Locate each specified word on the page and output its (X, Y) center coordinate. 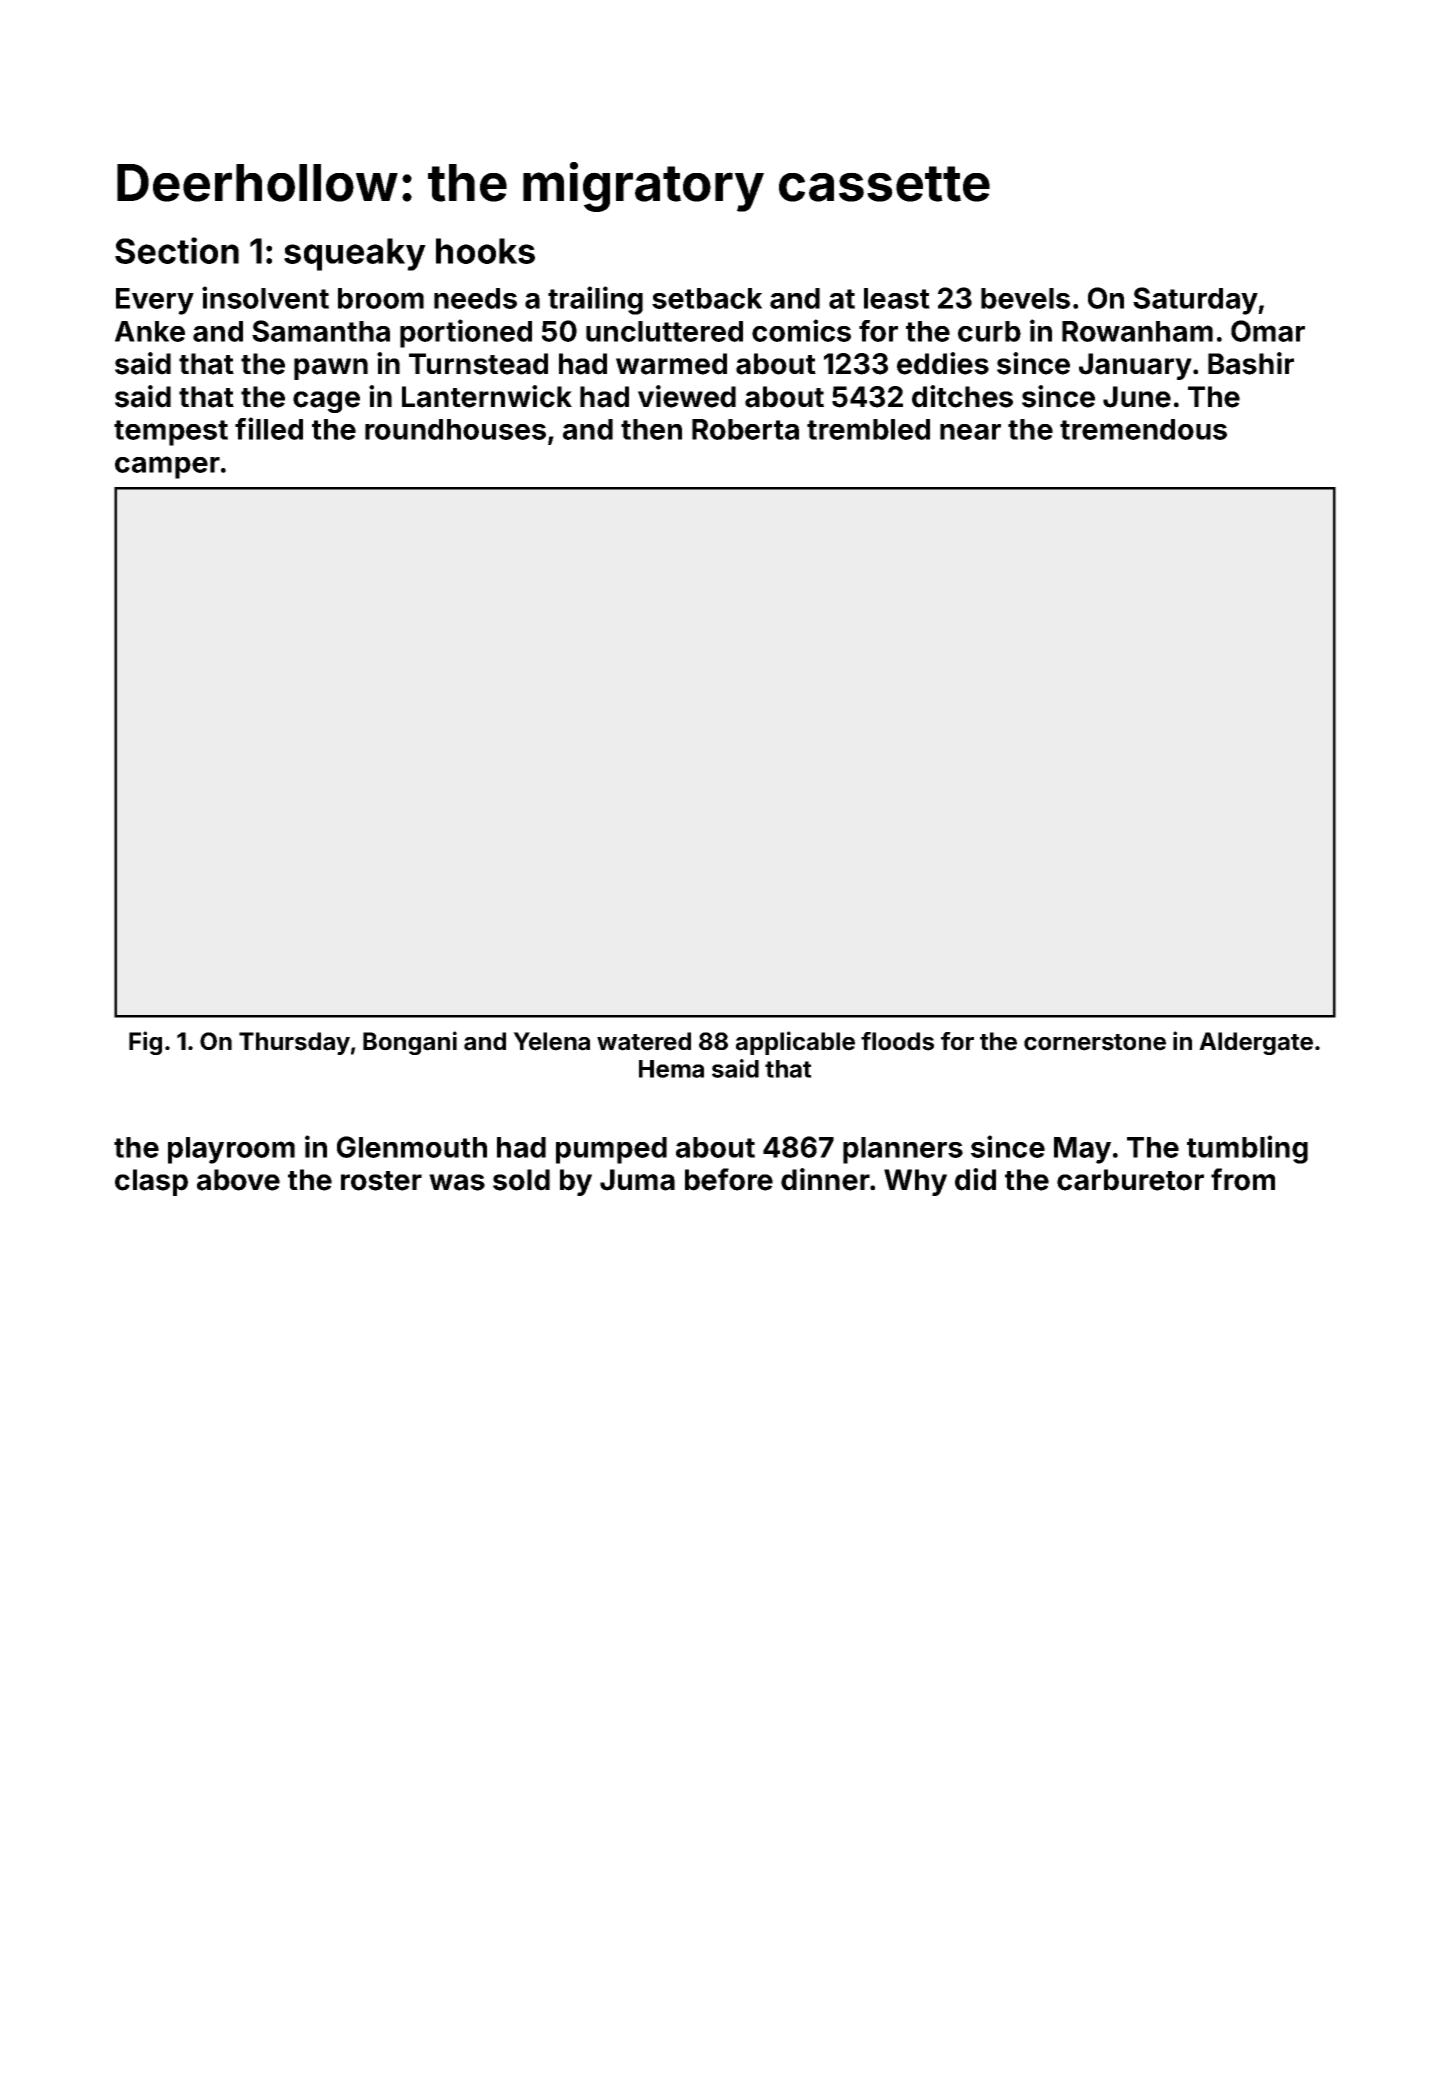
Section (177, 250)
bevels (1025, 298)
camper (167, 467)
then (651, 429)
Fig (145, 1043)
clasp (151, 1182)
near (970, 432)
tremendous (1143, 429)
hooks (485, 251)
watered (644, 1041)
